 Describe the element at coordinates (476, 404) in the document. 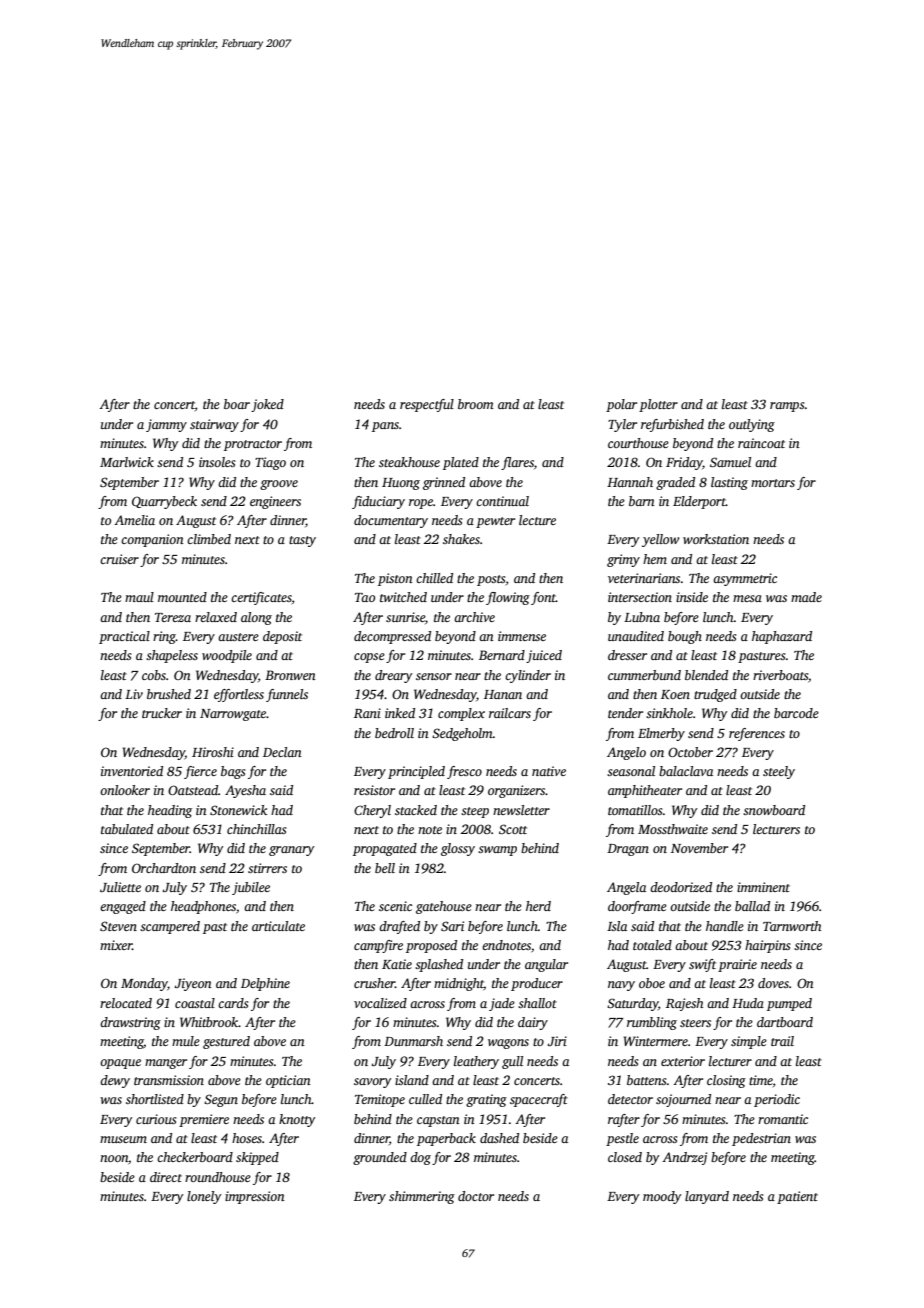

I see `broom` at that location.
